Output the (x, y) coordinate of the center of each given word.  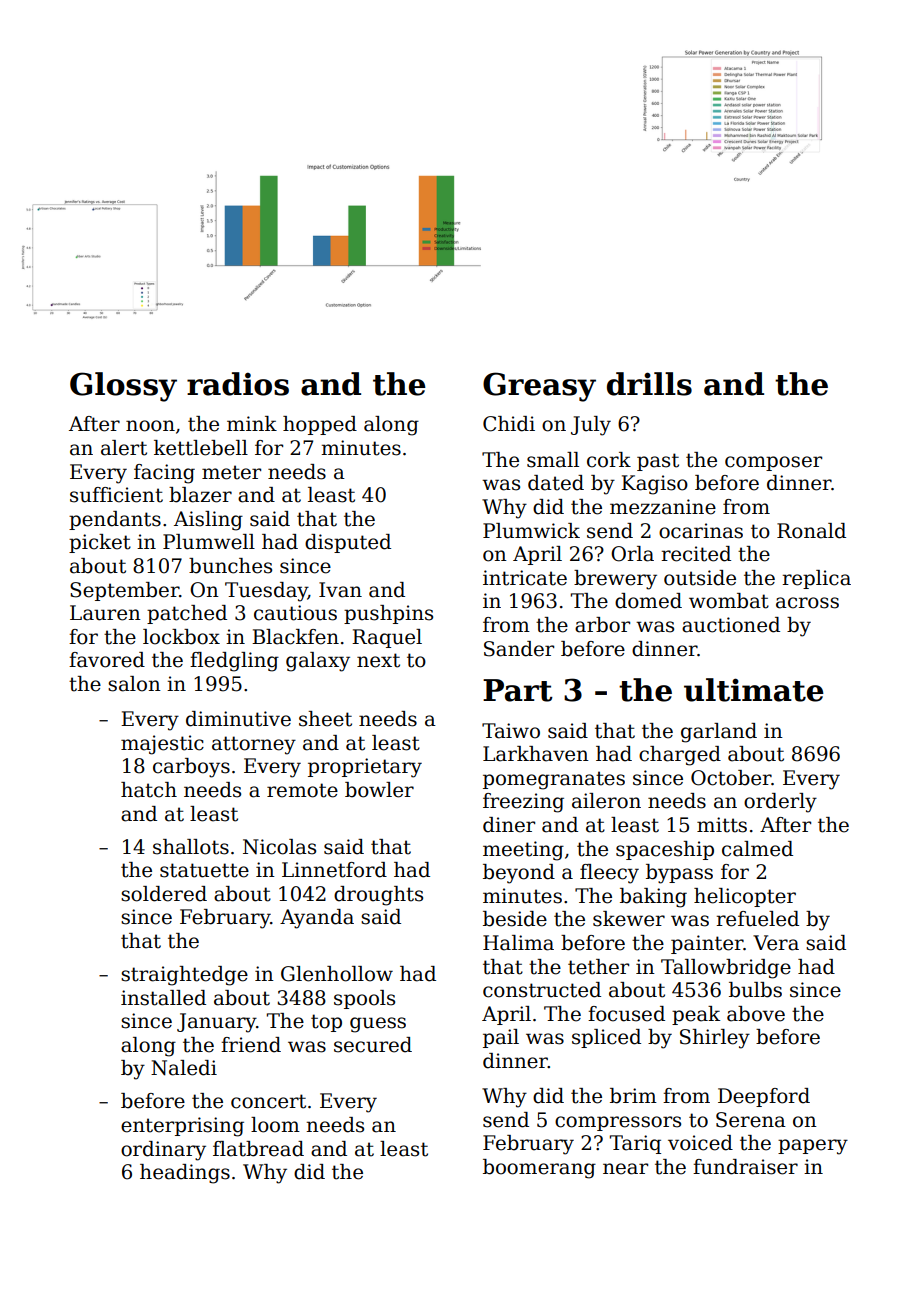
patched (187, 614)
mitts (722, 825)
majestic (162, 745)
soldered (164, 894)
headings (185, 1174)
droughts (378, 896)
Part (518, 690)
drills (649, 384)
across (807, 603)
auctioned (731, 625)
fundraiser (745, 1167)
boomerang (539, 1169)
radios (238, 384)
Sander (519, 649)
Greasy (539, 387)
